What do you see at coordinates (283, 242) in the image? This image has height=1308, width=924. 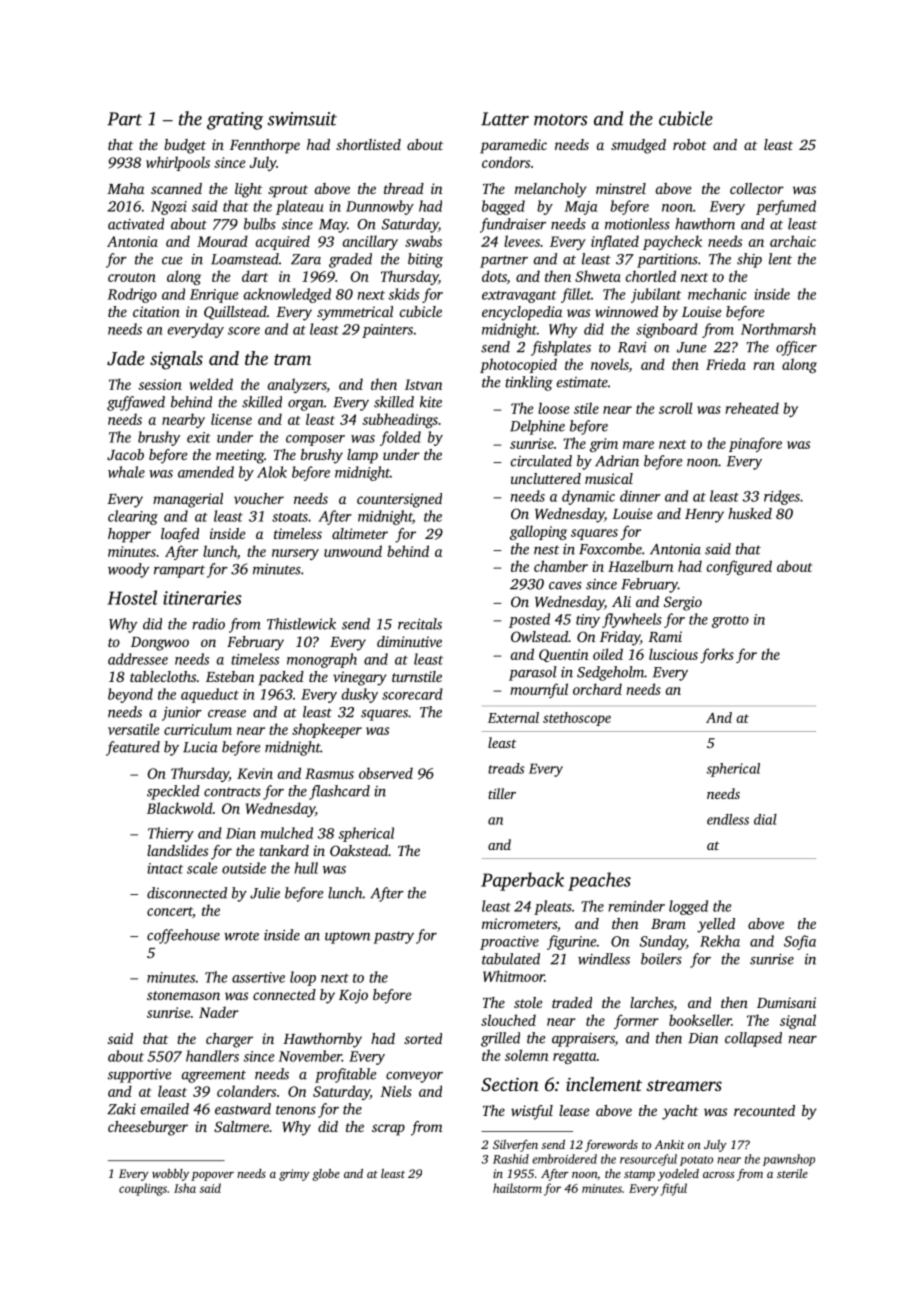 I see `acquired` at bounding box center [283, 242].
